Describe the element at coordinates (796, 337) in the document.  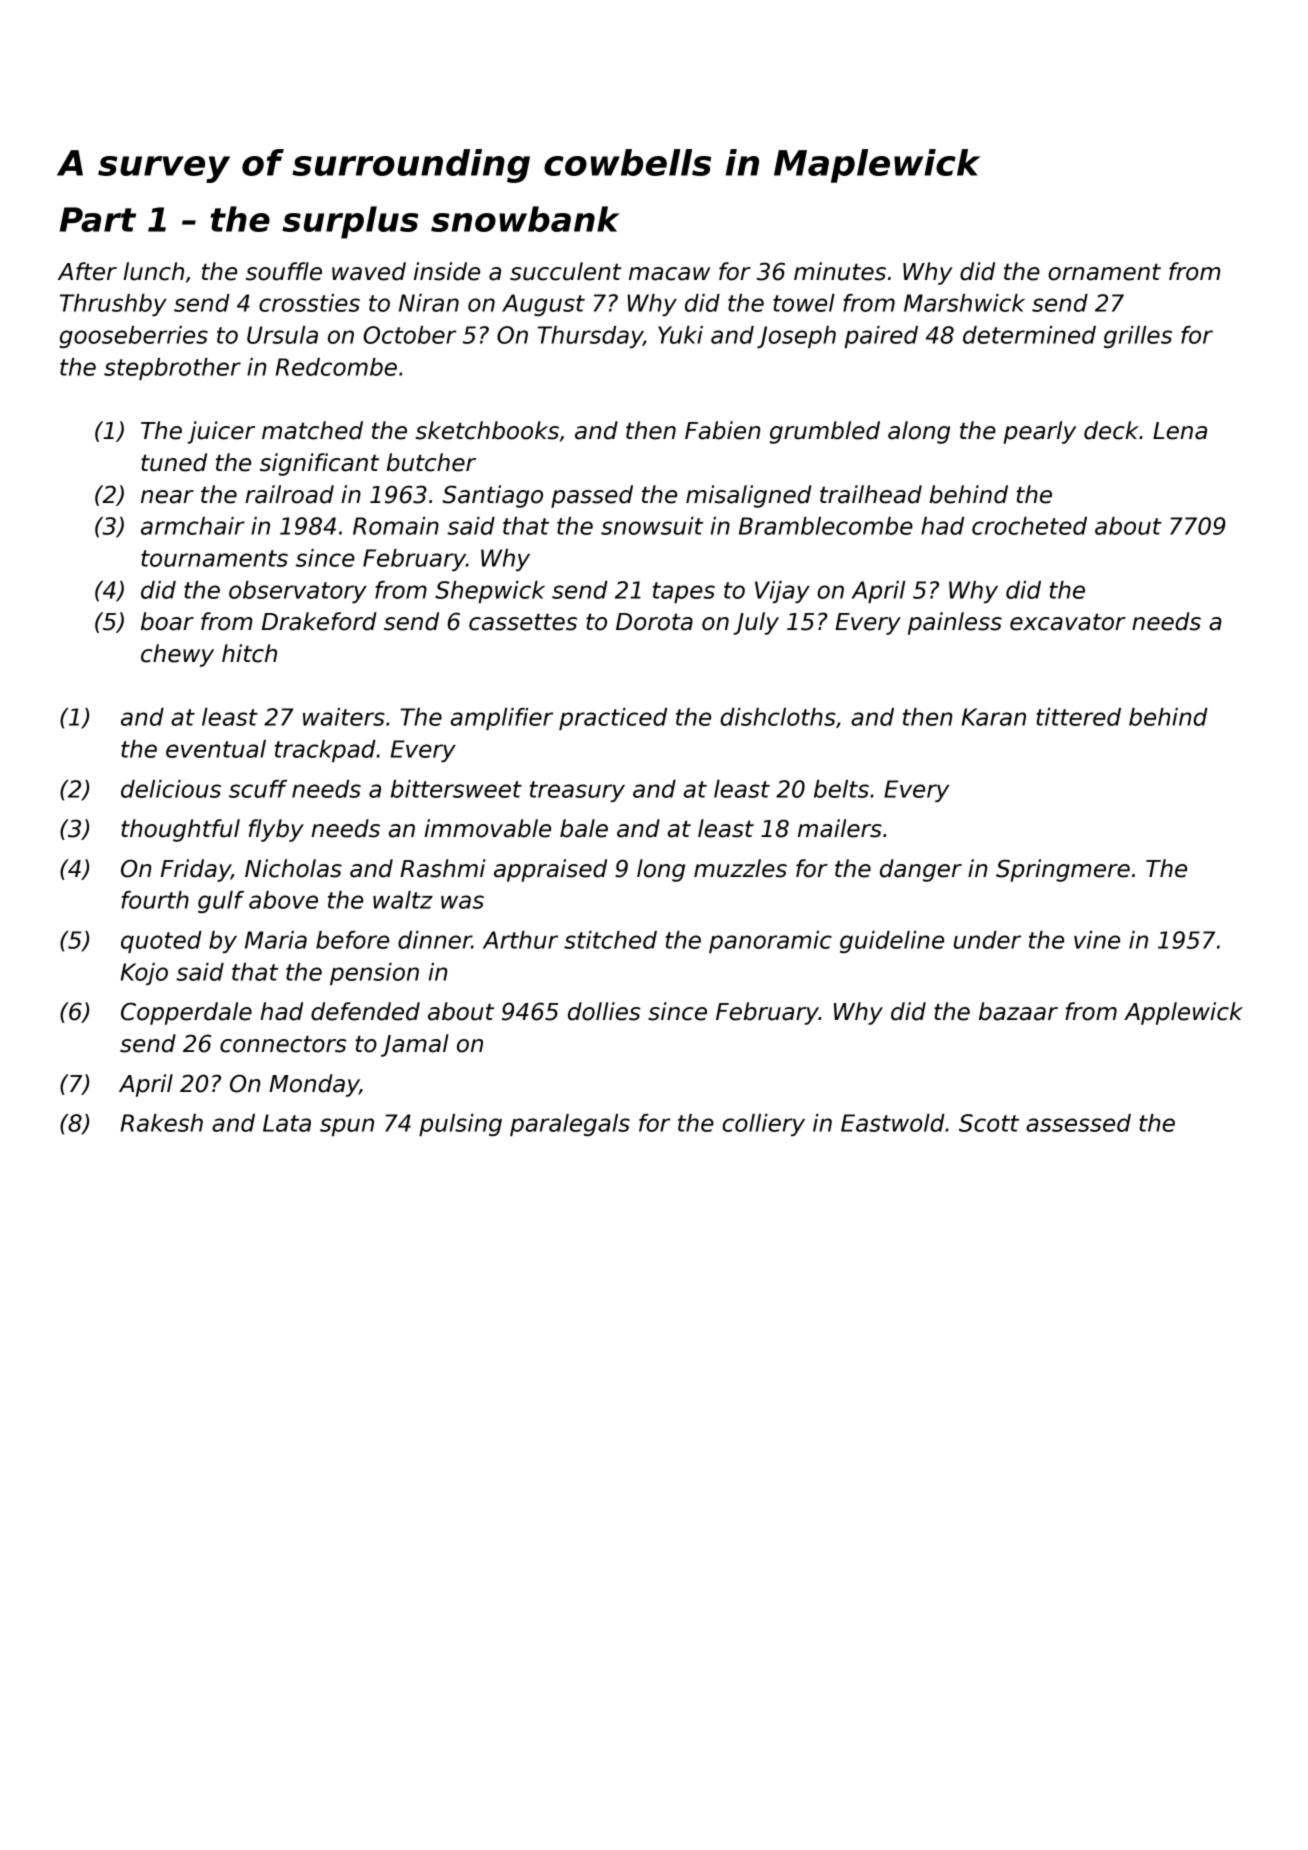
I see `Joseph` at that location.
